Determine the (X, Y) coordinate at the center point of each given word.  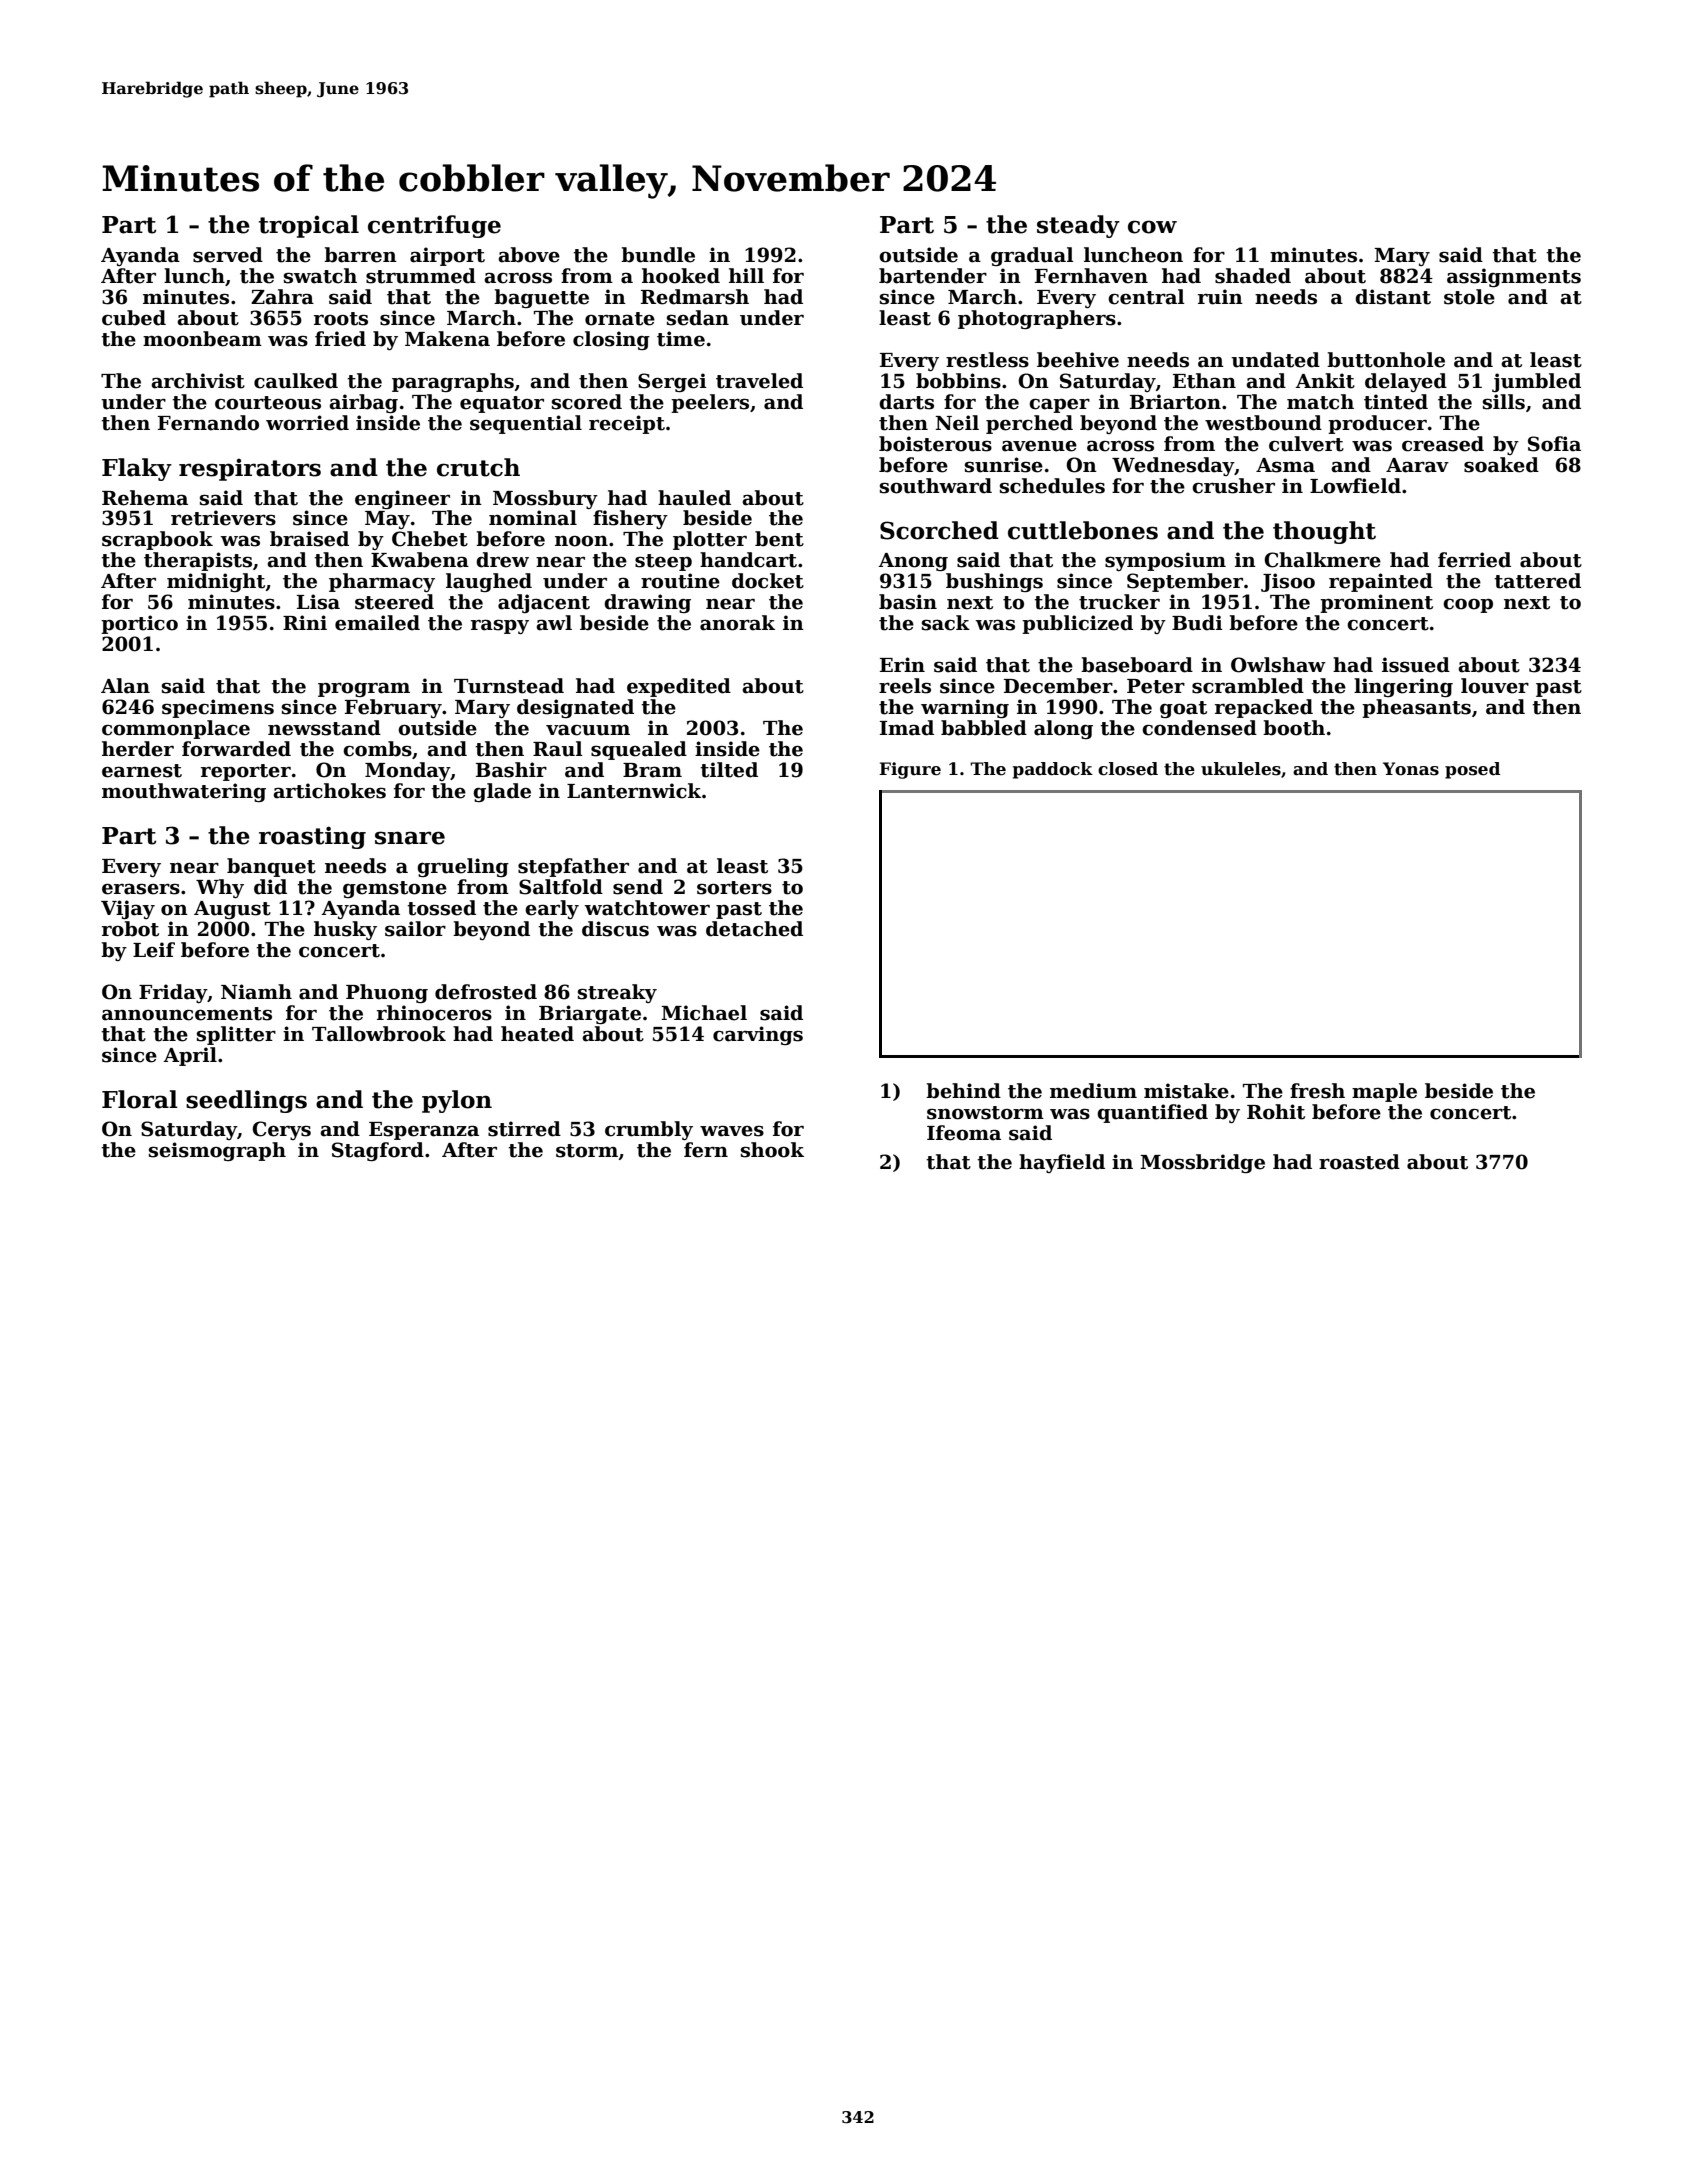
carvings (758, 1035)
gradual (1032, 256)
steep (663, 562)
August (232, 910)
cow (1152, 227)
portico (139, 624)
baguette (541, 298)
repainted (1381, 582)
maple (1384, 1092)
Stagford (378, 1151)
